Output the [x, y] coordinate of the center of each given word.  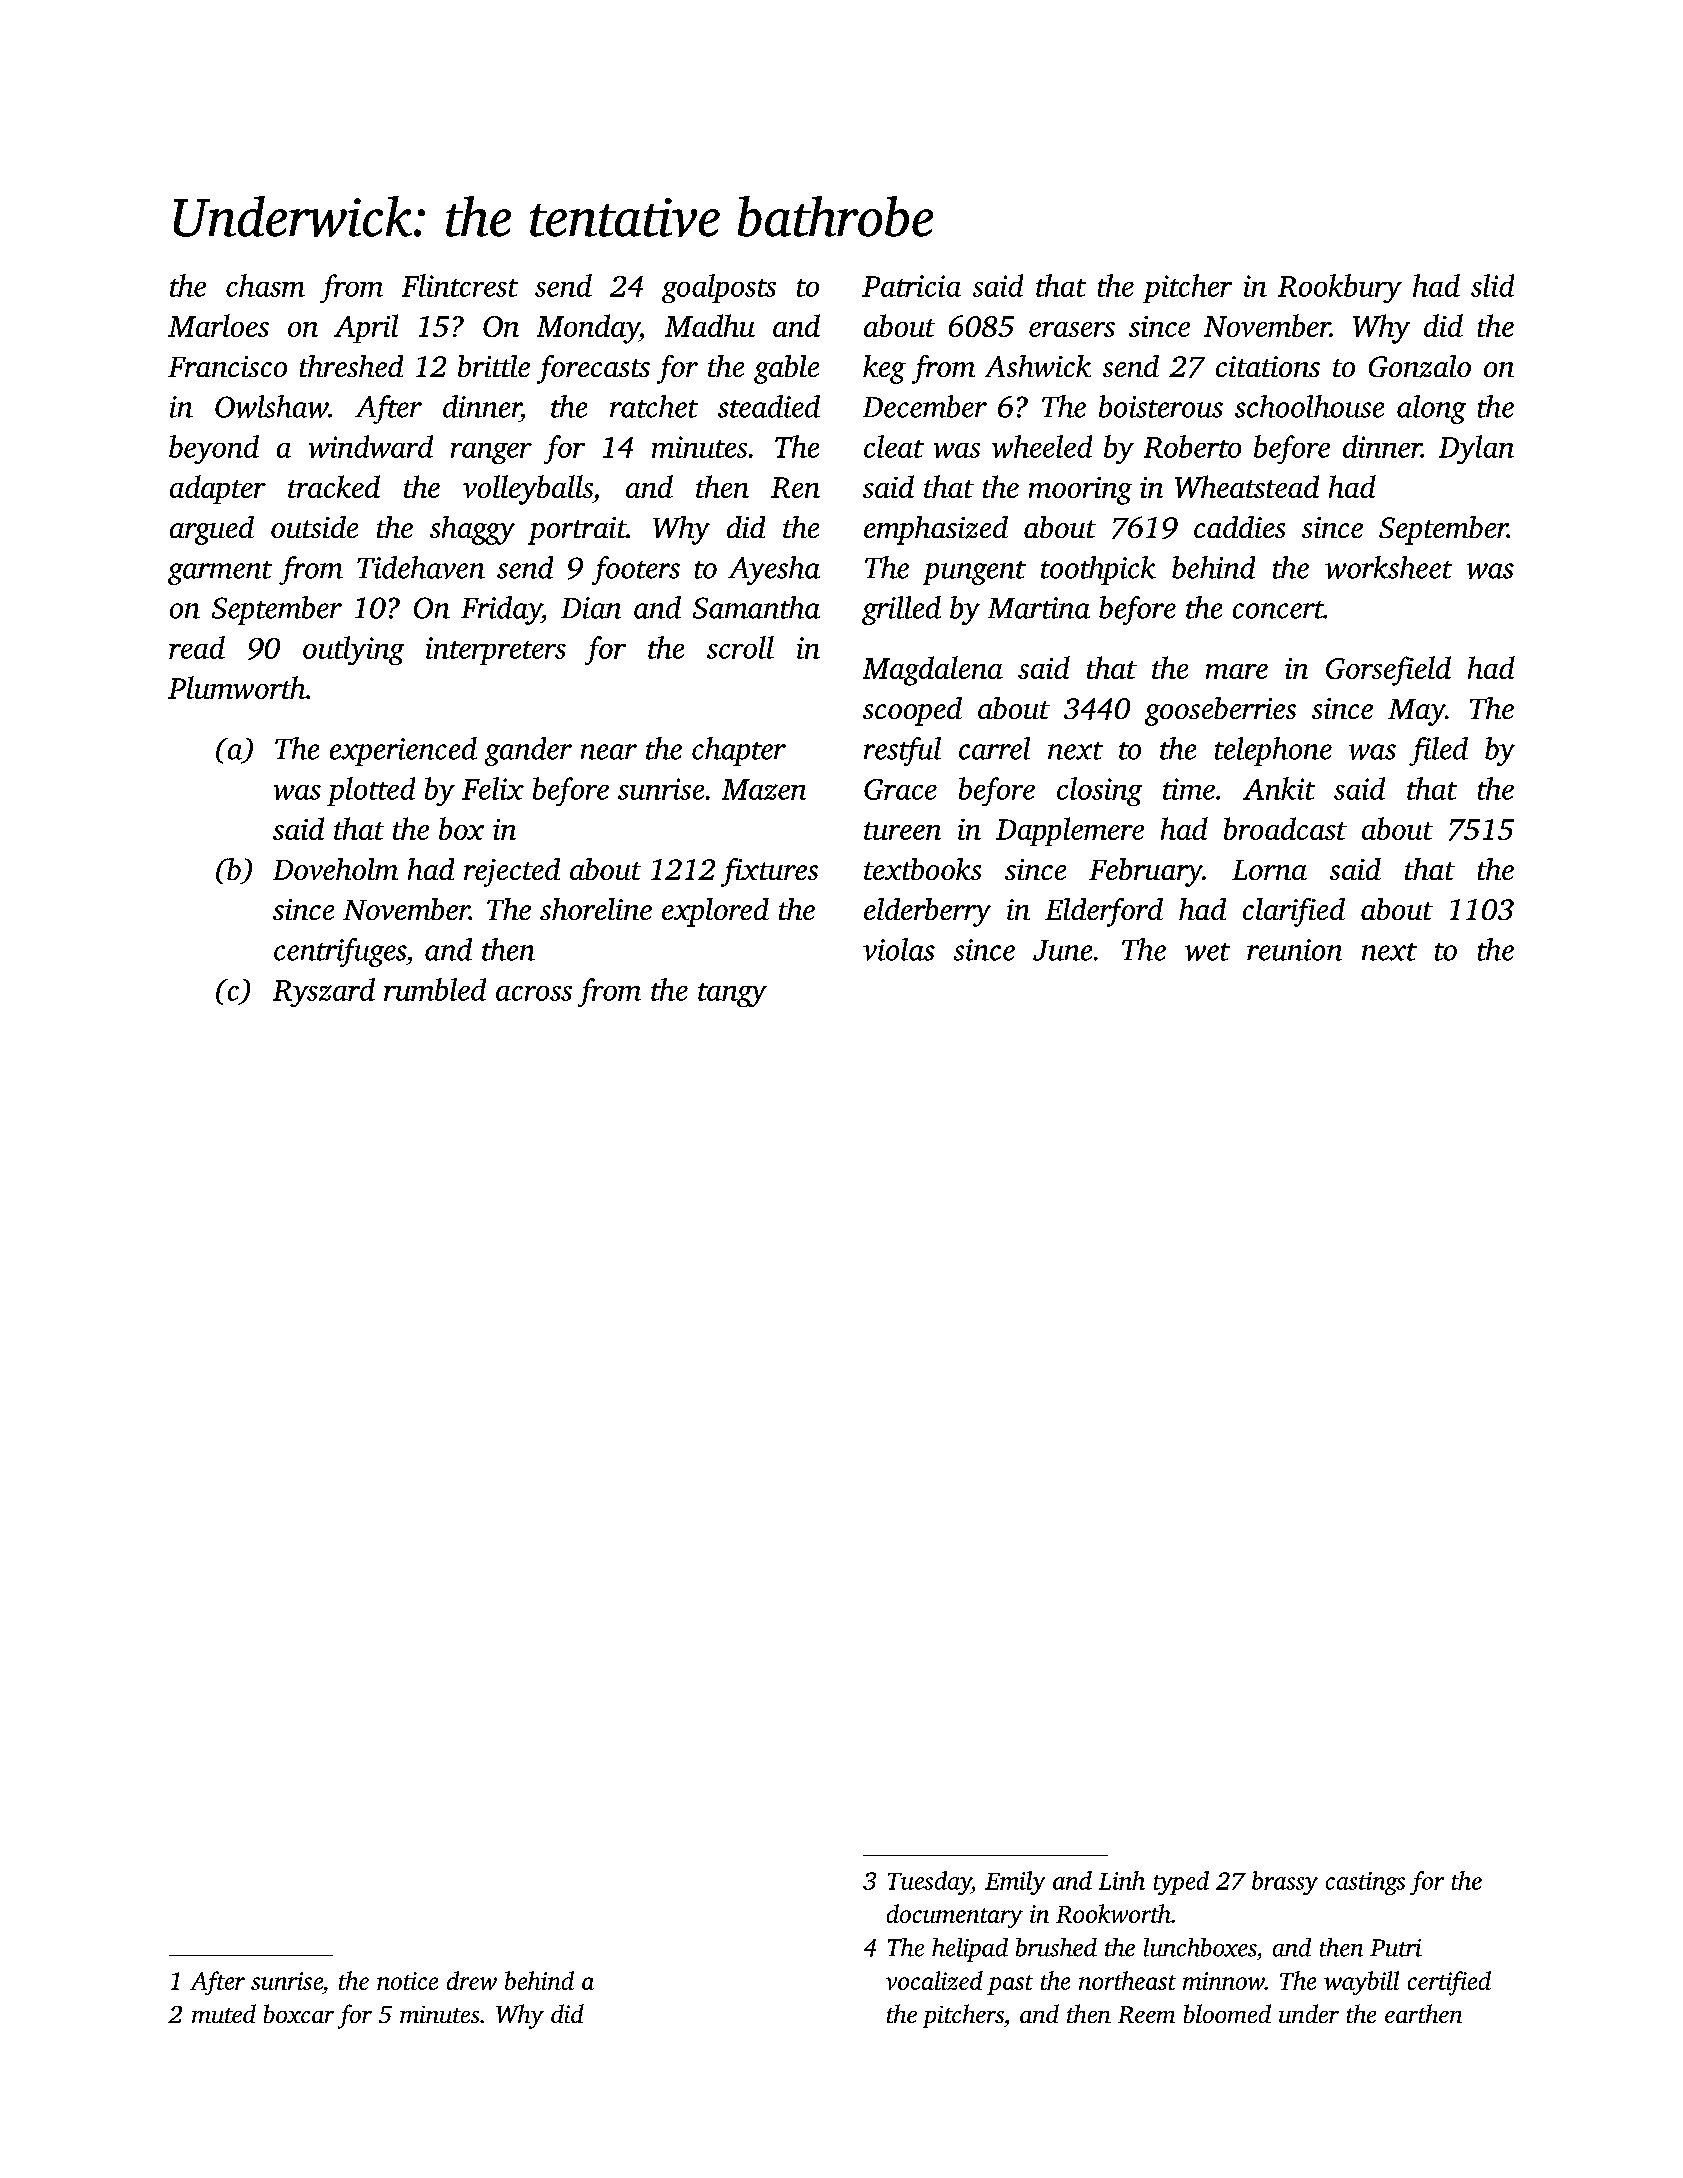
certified [1449, 1983]
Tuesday [930, 1883]
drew [472, 1980]
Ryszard [324, 992]
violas [899, 949]
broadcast [1285, 828]
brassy [1285, 1883]
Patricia [911, 286]
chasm [265, 285]
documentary [955, 1916]
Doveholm [335, 869]
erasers [1072, 329]
